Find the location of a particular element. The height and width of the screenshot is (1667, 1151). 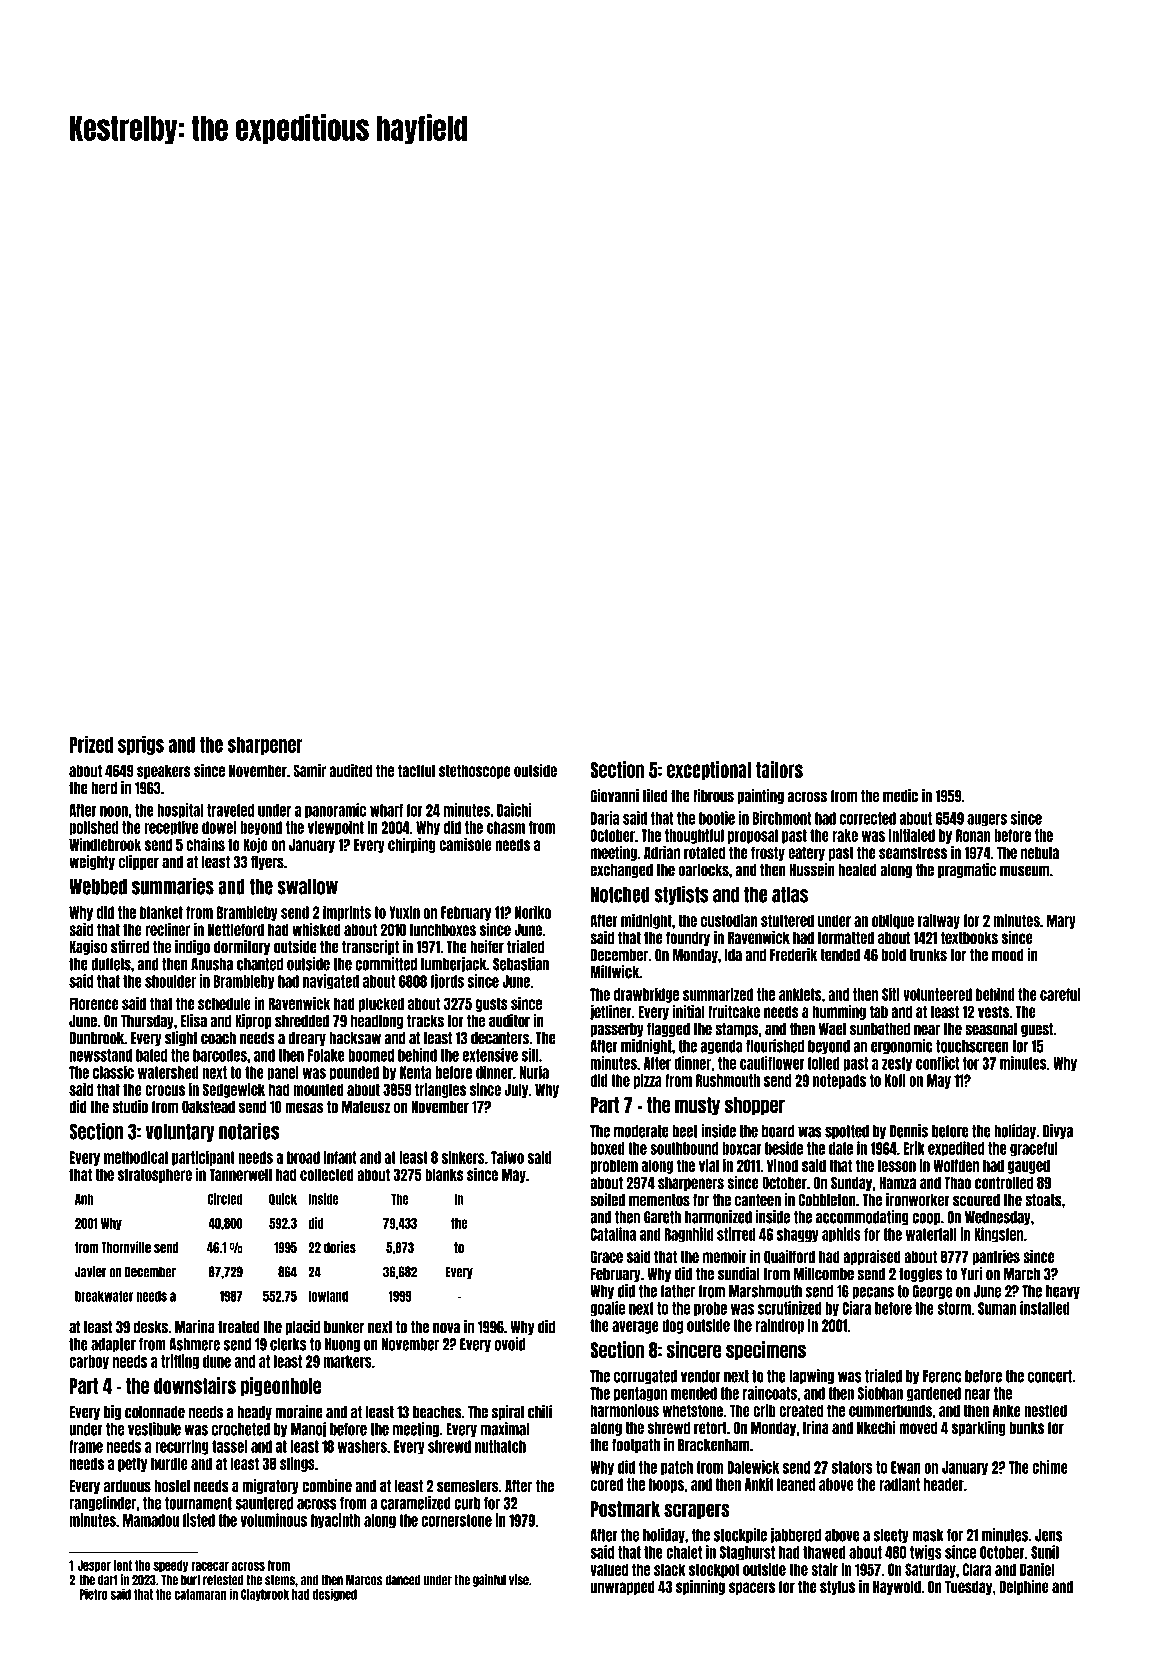

unwrapped is located at coordinates (622, 1587).
